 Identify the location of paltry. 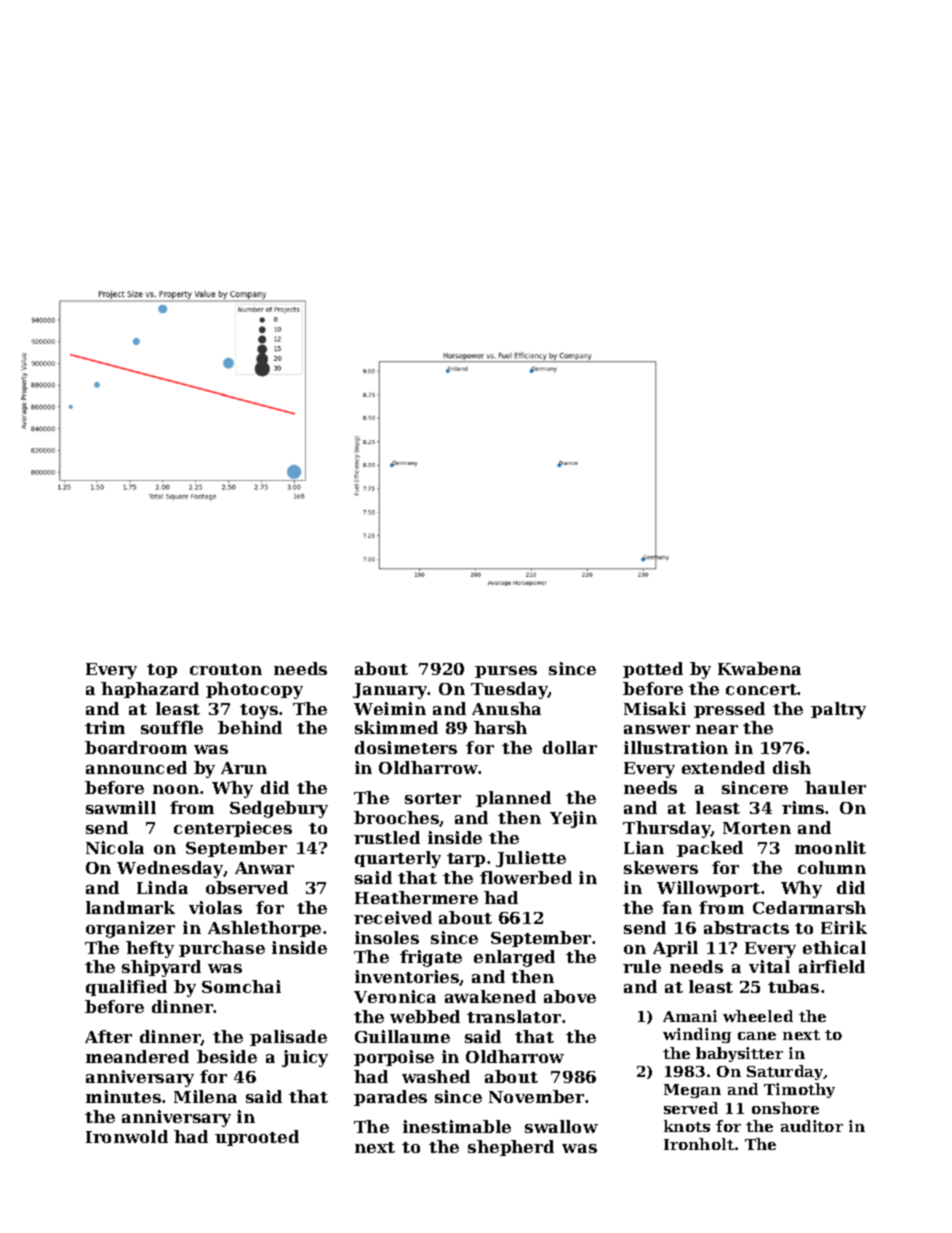
(838, 710).
